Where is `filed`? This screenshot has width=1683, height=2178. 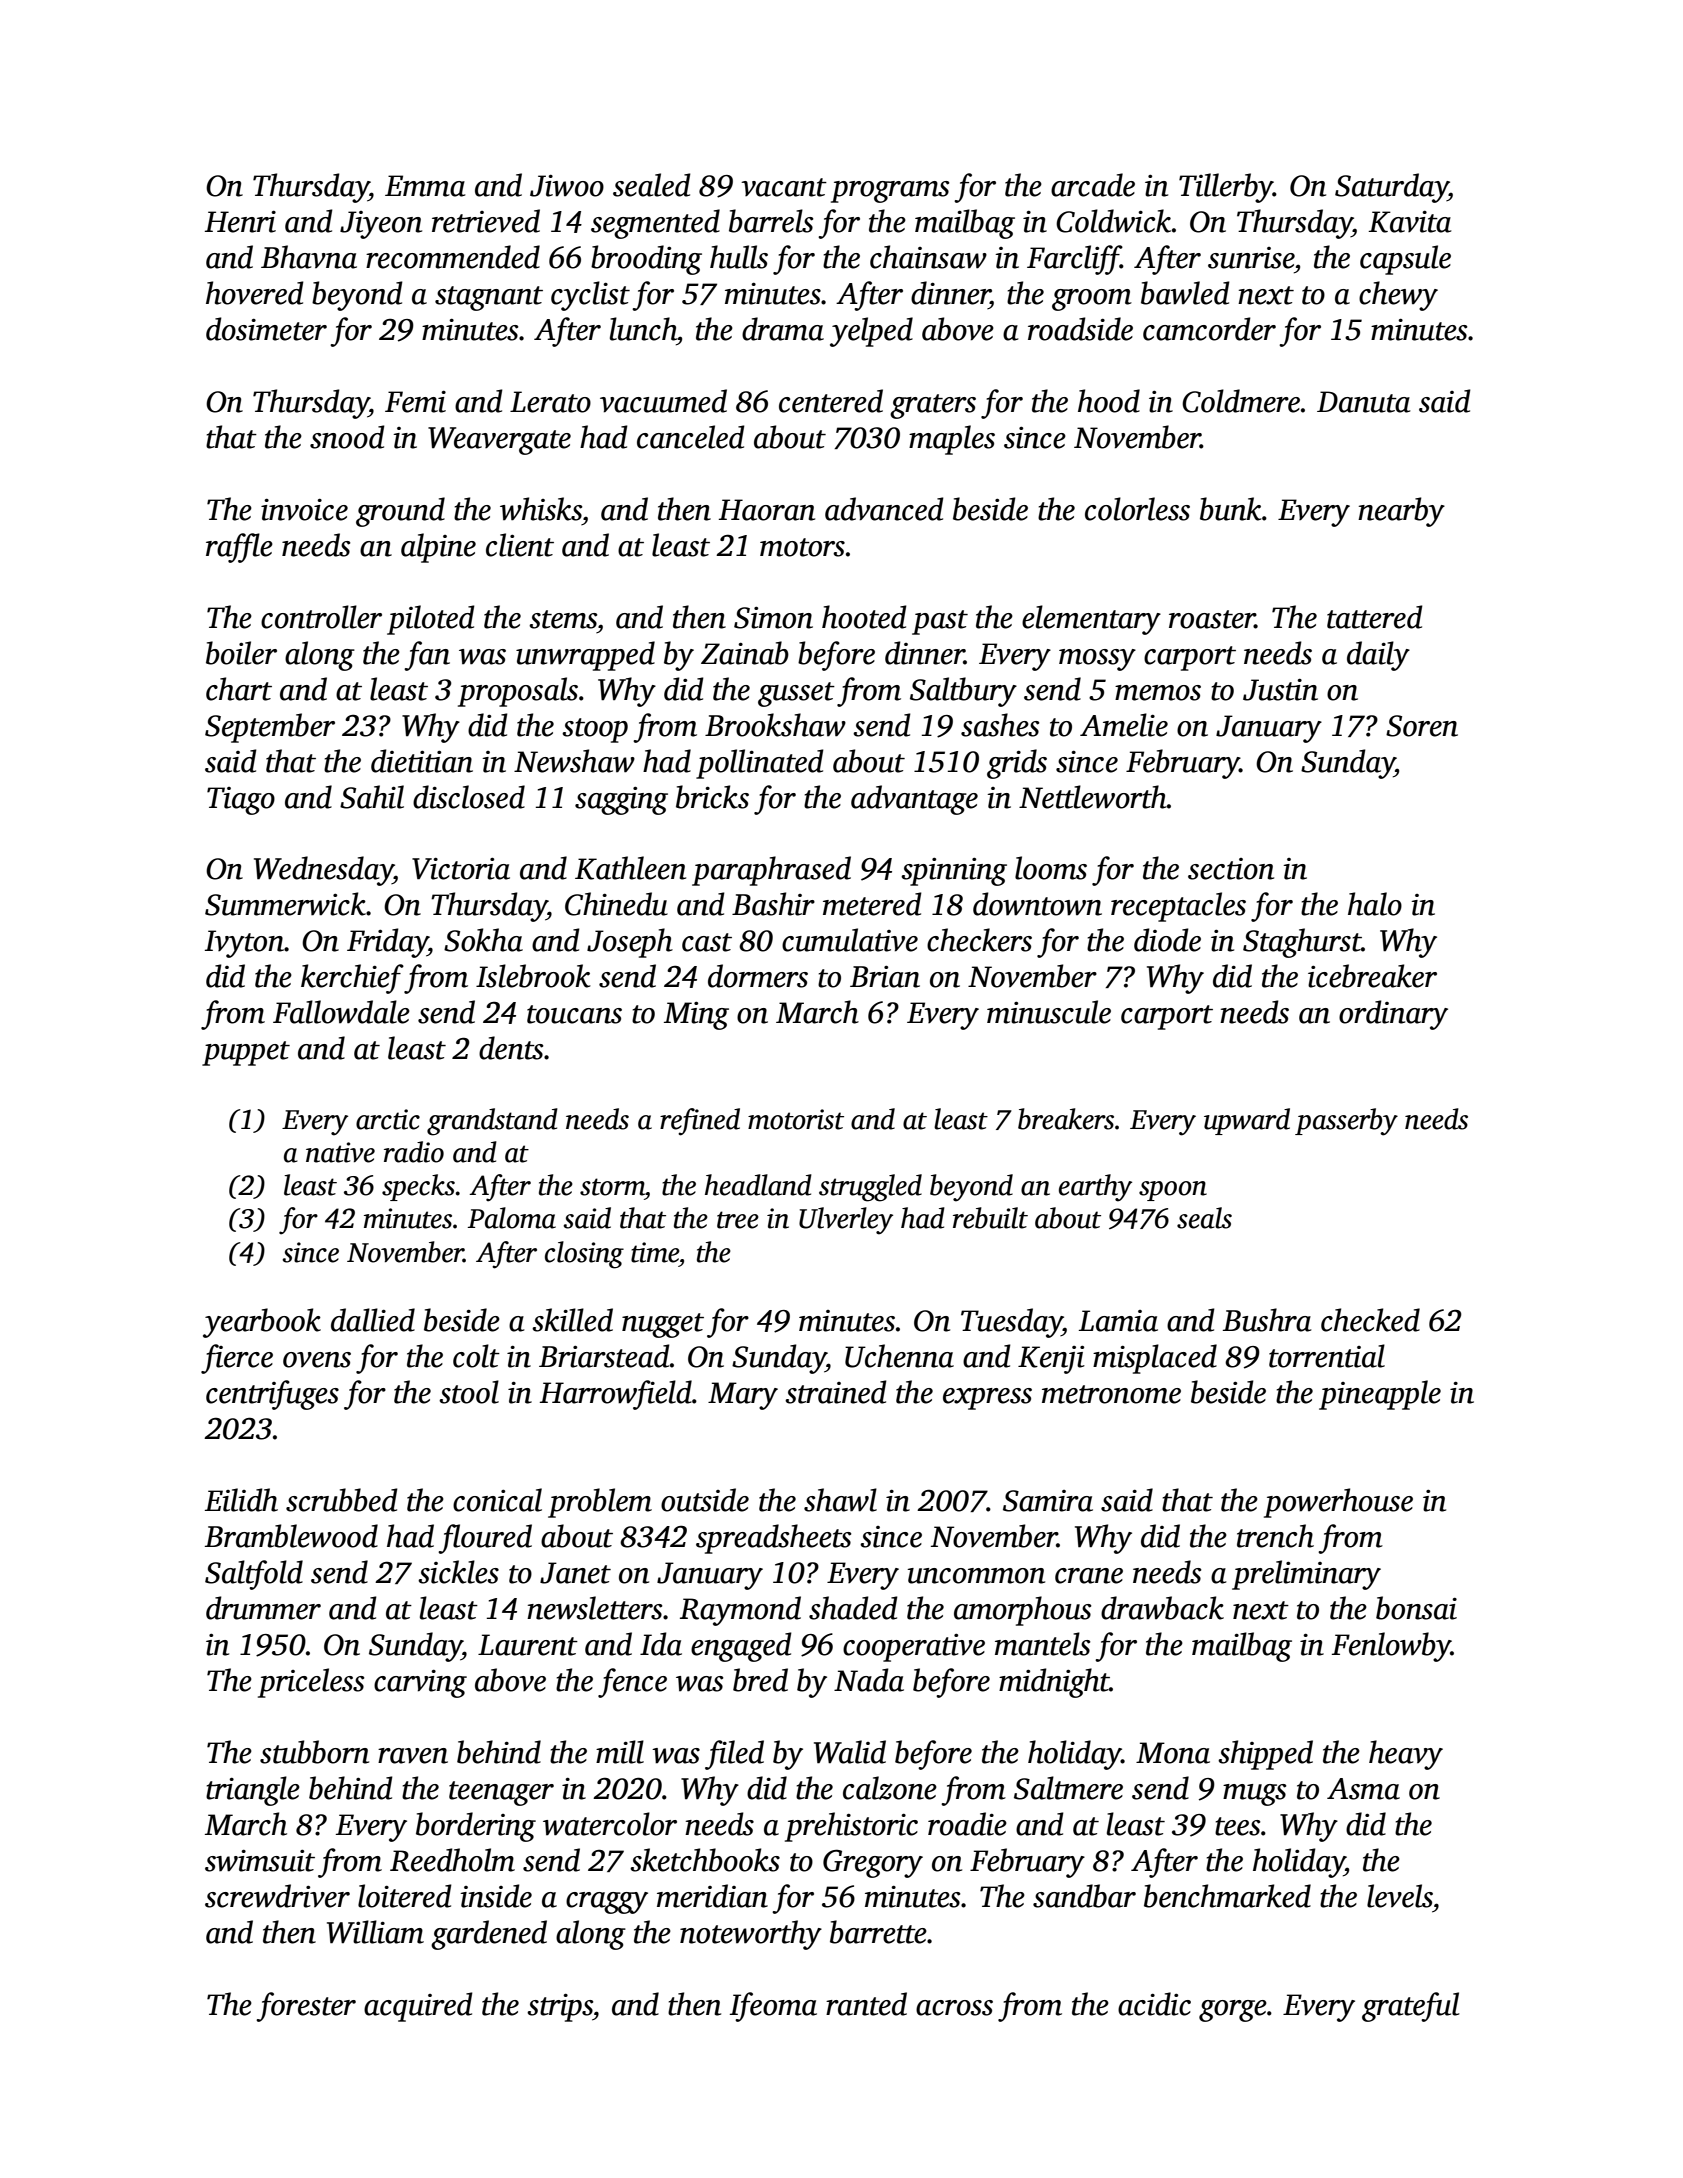 filed is located at coordinates (734, 1755).
